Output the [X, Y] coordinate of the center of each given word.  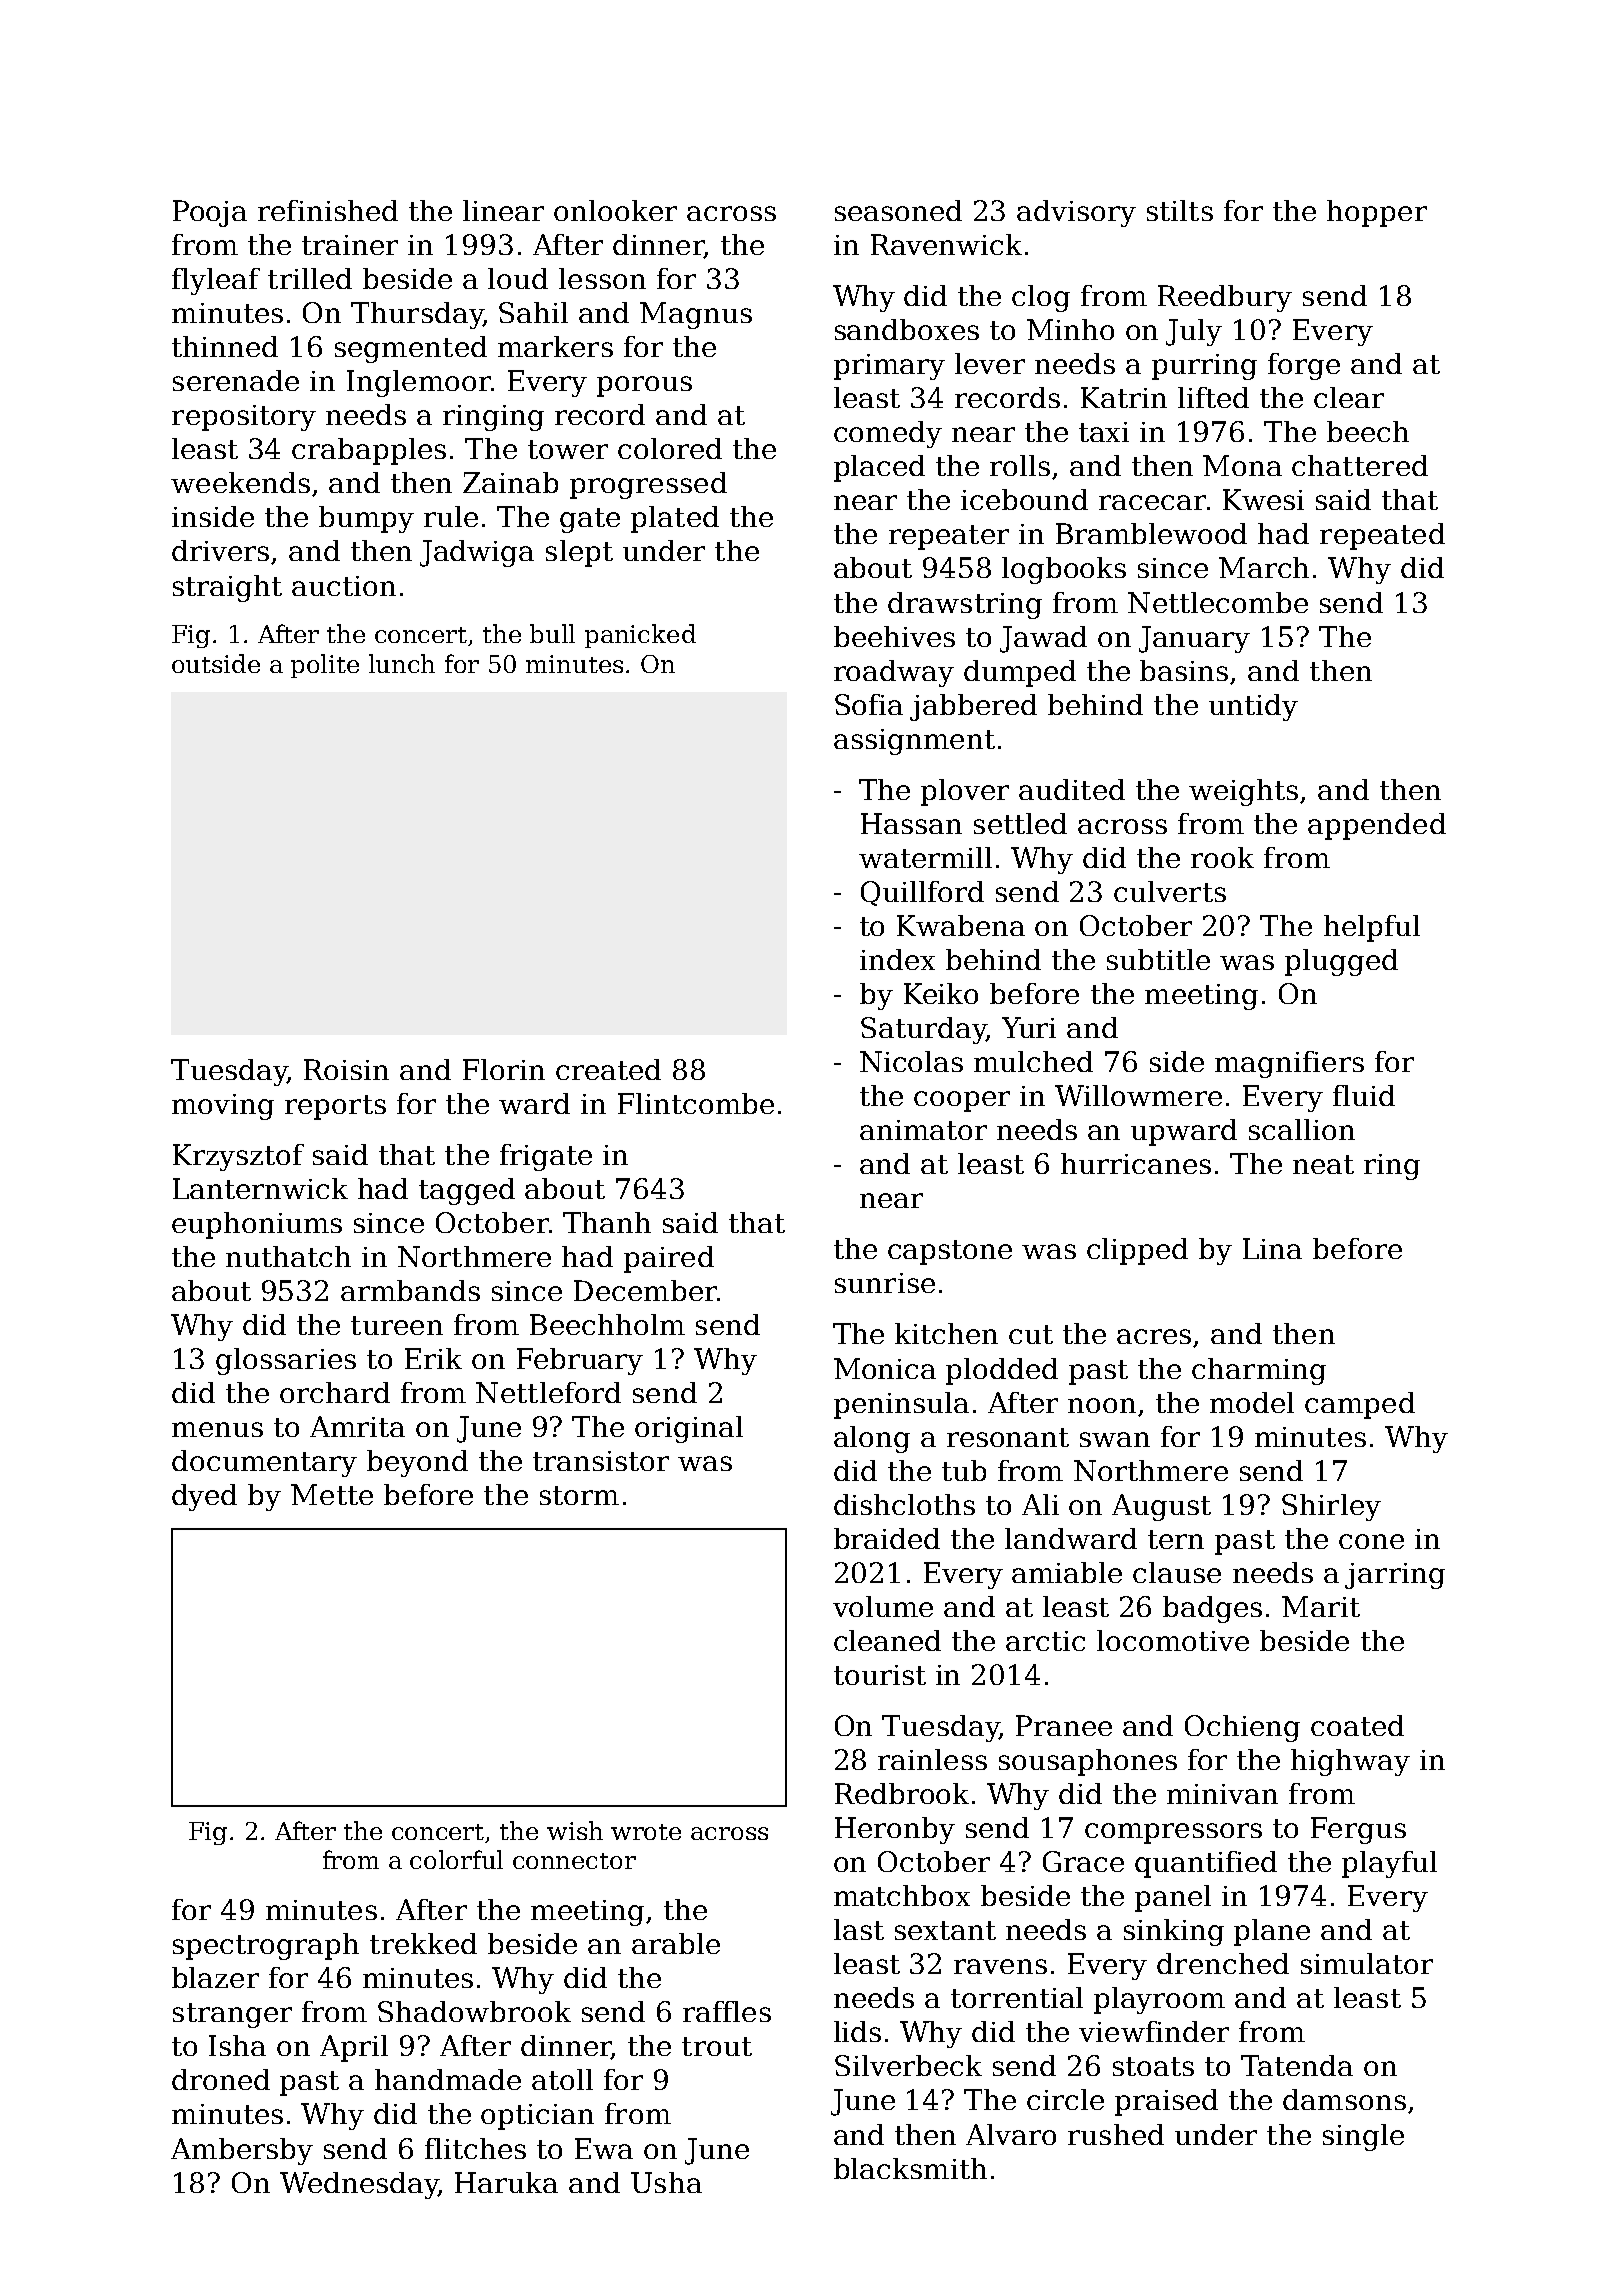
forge [1304, 366]
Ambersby [242, 2151]
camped [1360, 1405]
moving [223, 1107]
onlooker [615, 210]
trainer [350, 245]
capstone [950, 1252]
